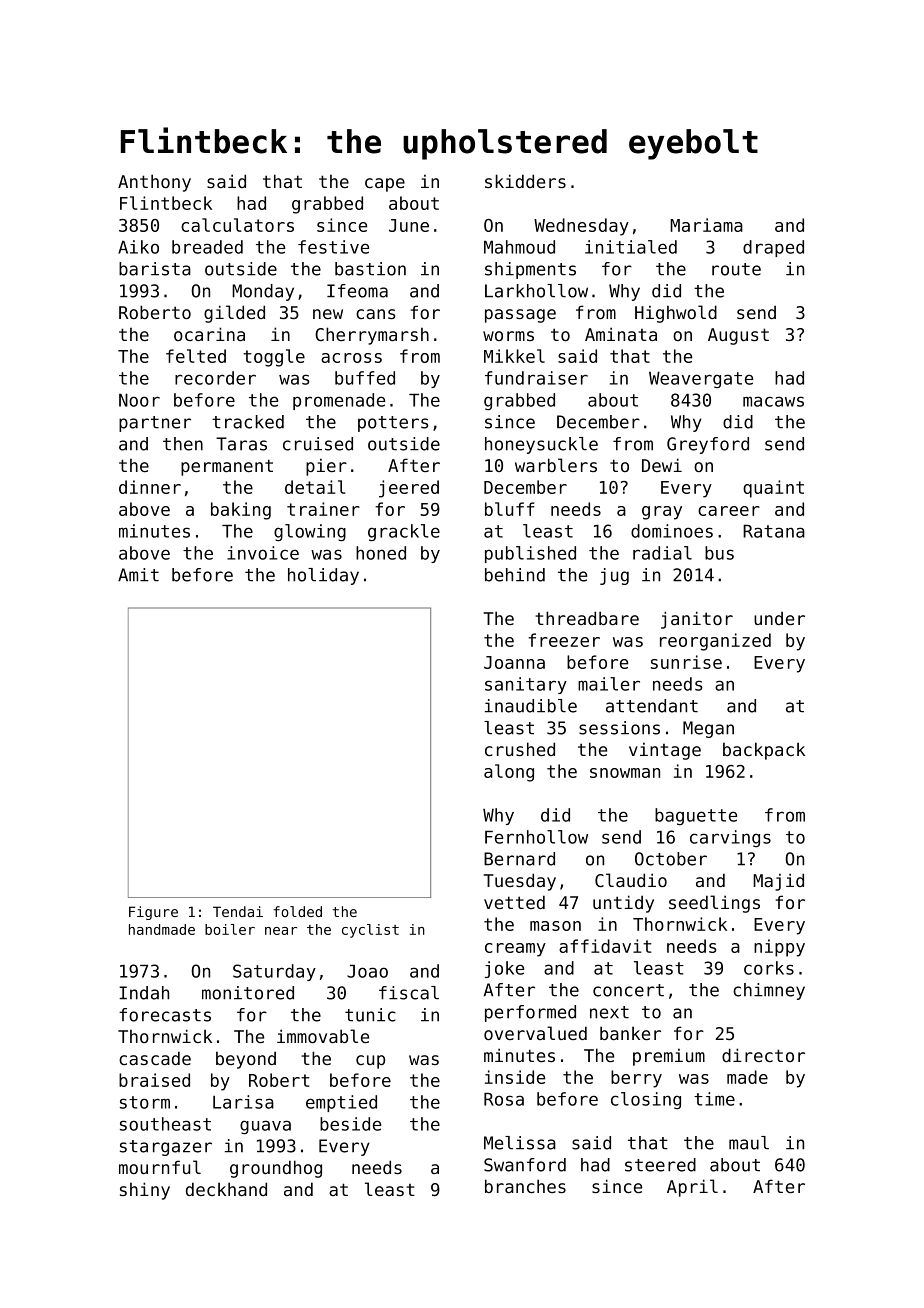 The width and height of the document is (924, 1308). Describe the element at coordinates (328, 314) in the document. I see `new` at that location.
